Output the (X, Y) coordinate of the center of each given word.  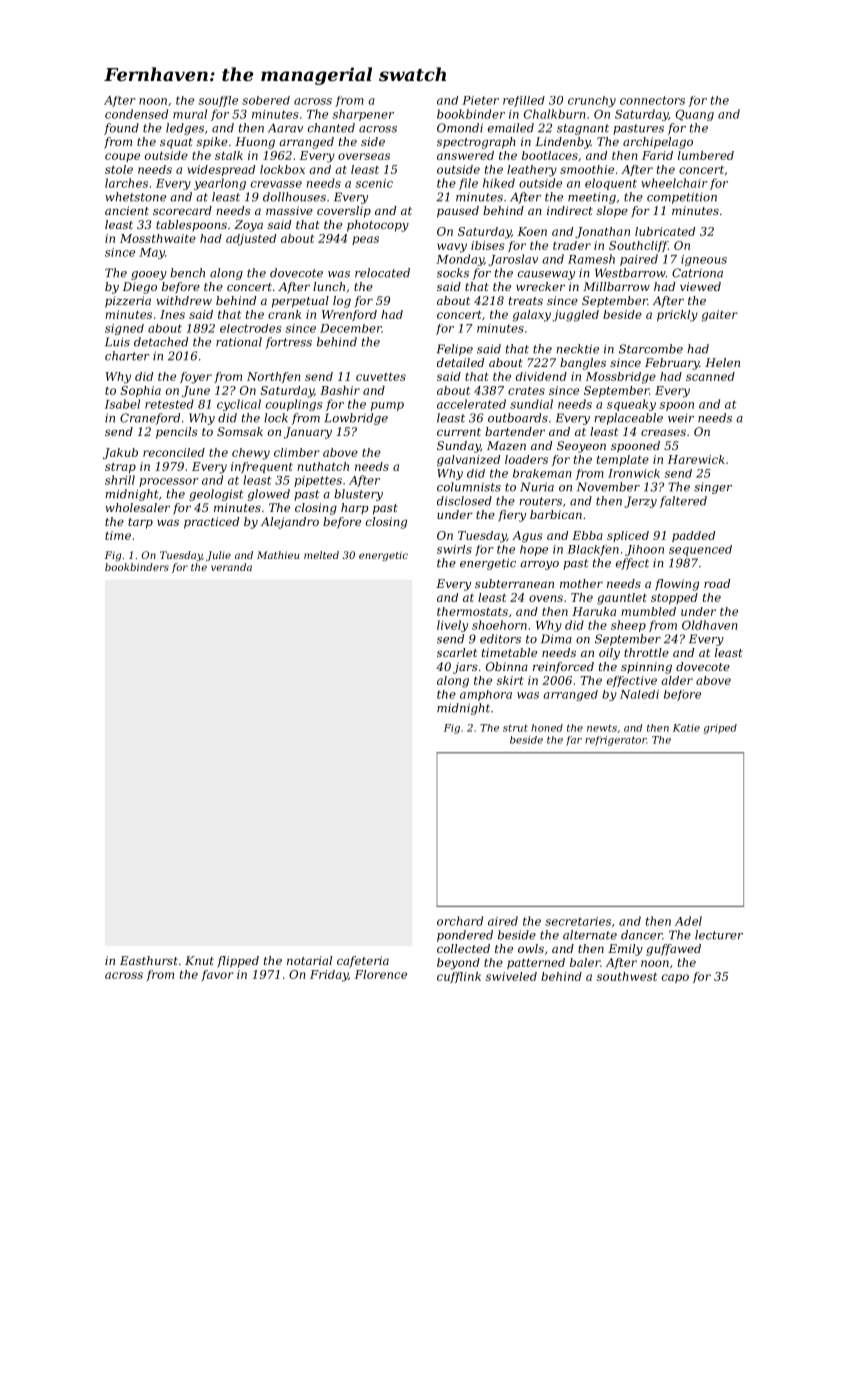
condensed (136, 114)
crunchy (592, 101)
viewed (700, 286)
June (196, 391)
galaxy (532, 316)
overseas (364, 156)
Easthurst (149, 960)
